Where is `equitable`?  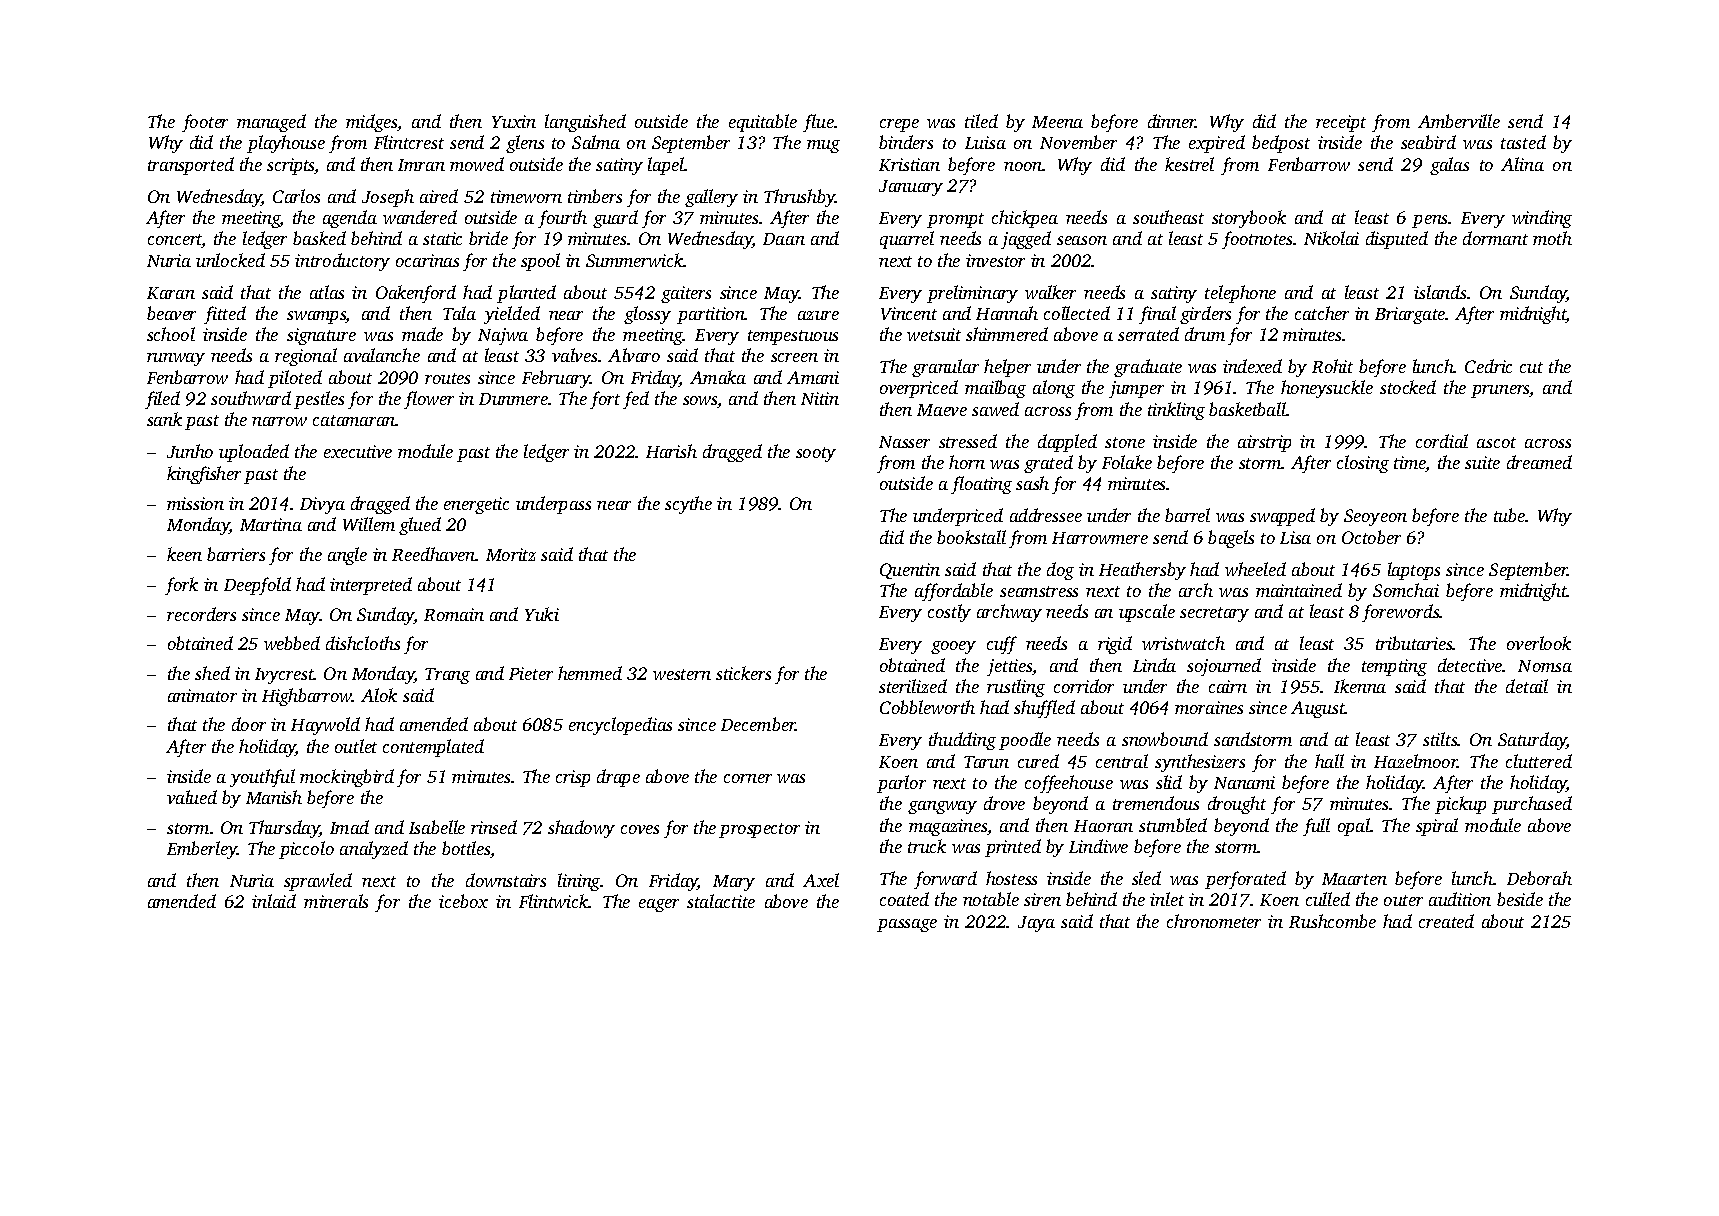 equitable is located at coordinates (763, 123).
